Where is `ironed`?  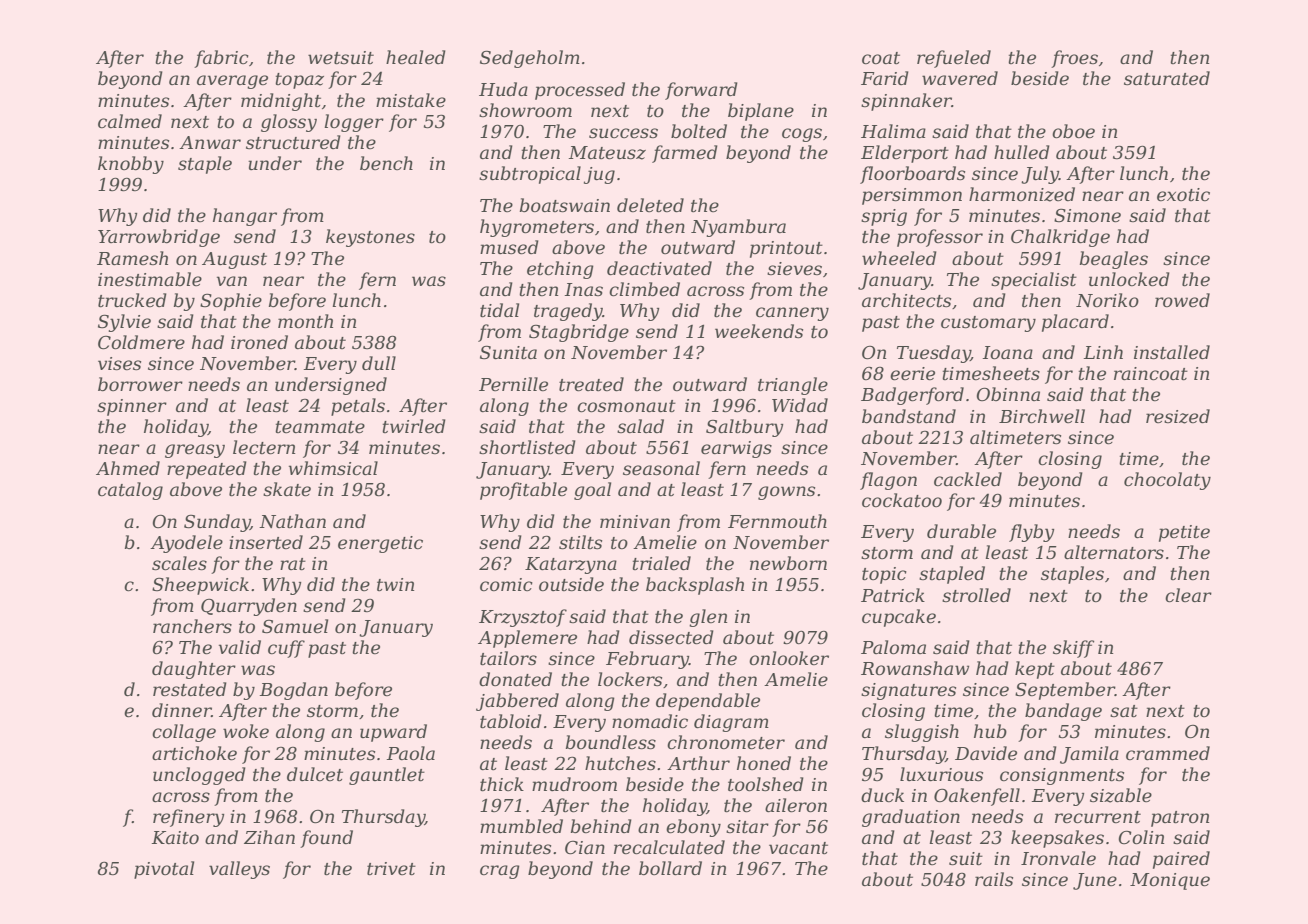 ironed is located at coordinates (259, 342).
